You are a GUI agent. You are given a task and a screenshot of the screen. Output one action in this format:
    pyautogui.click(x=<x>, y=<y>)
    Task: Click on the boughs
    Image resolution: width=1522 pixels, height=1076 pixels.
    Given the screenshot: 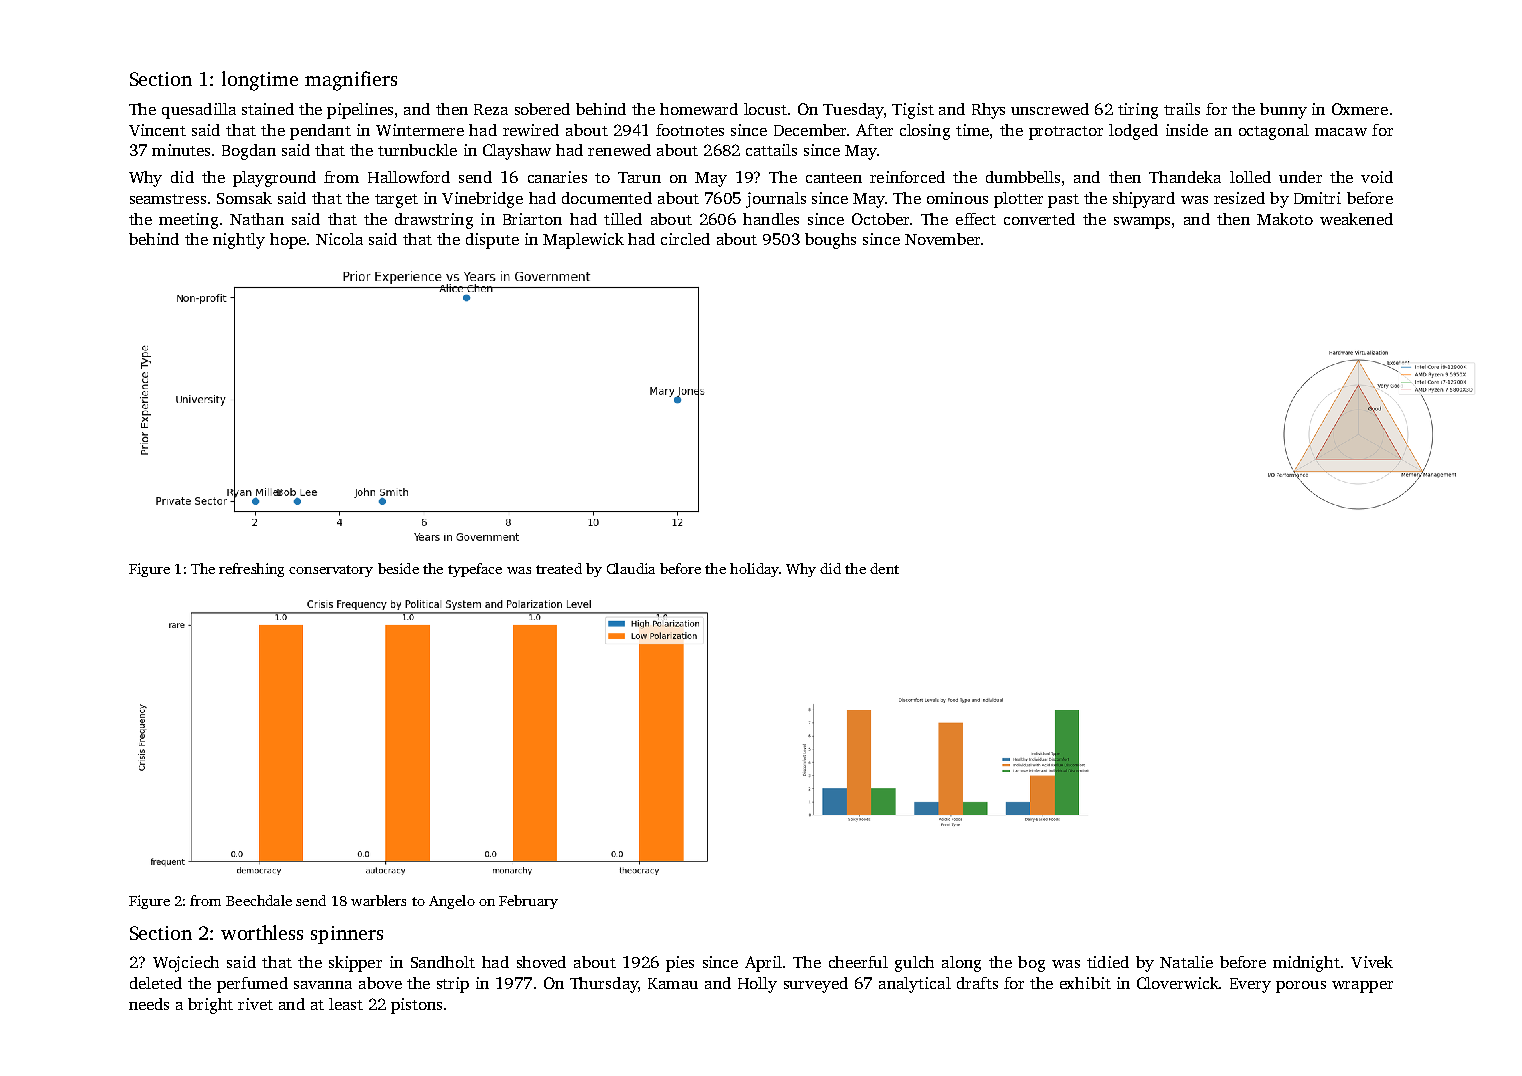 What is the action you would take?
    pyautogui.click(x=830, y=241)
